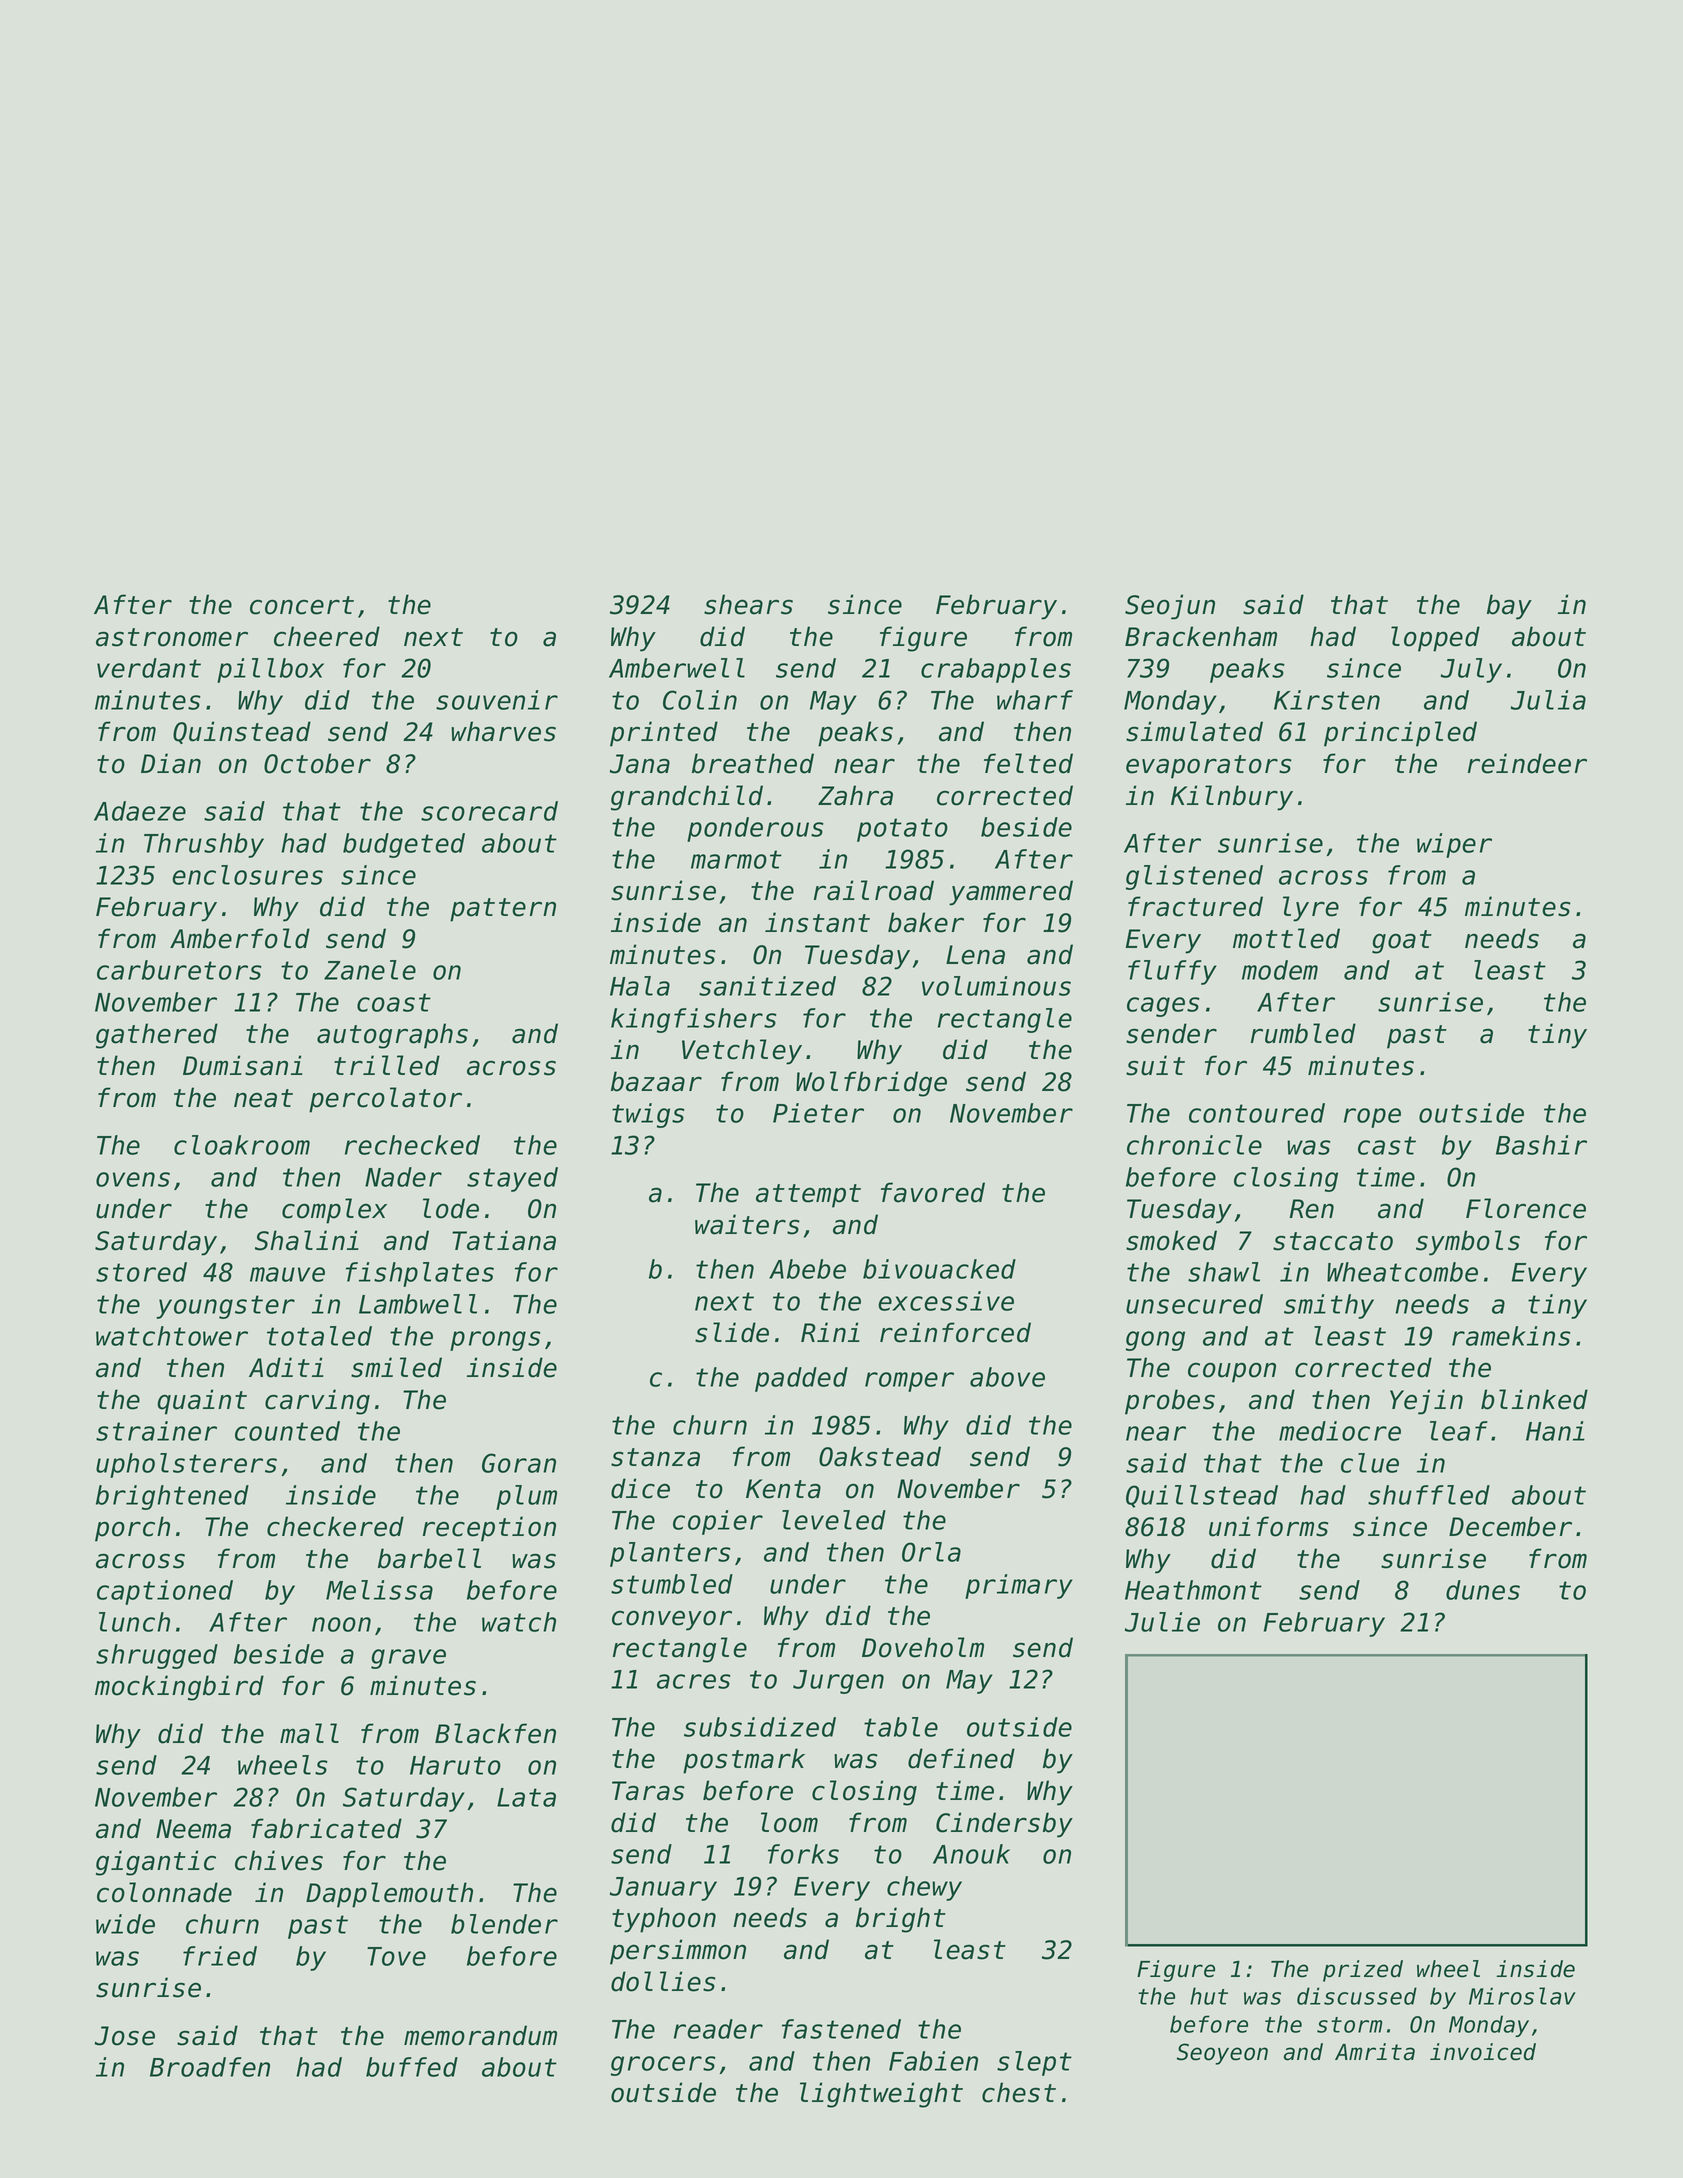 This screenshot has height=2178, width=1683. I want to click on verdant, so click(149, 668).
